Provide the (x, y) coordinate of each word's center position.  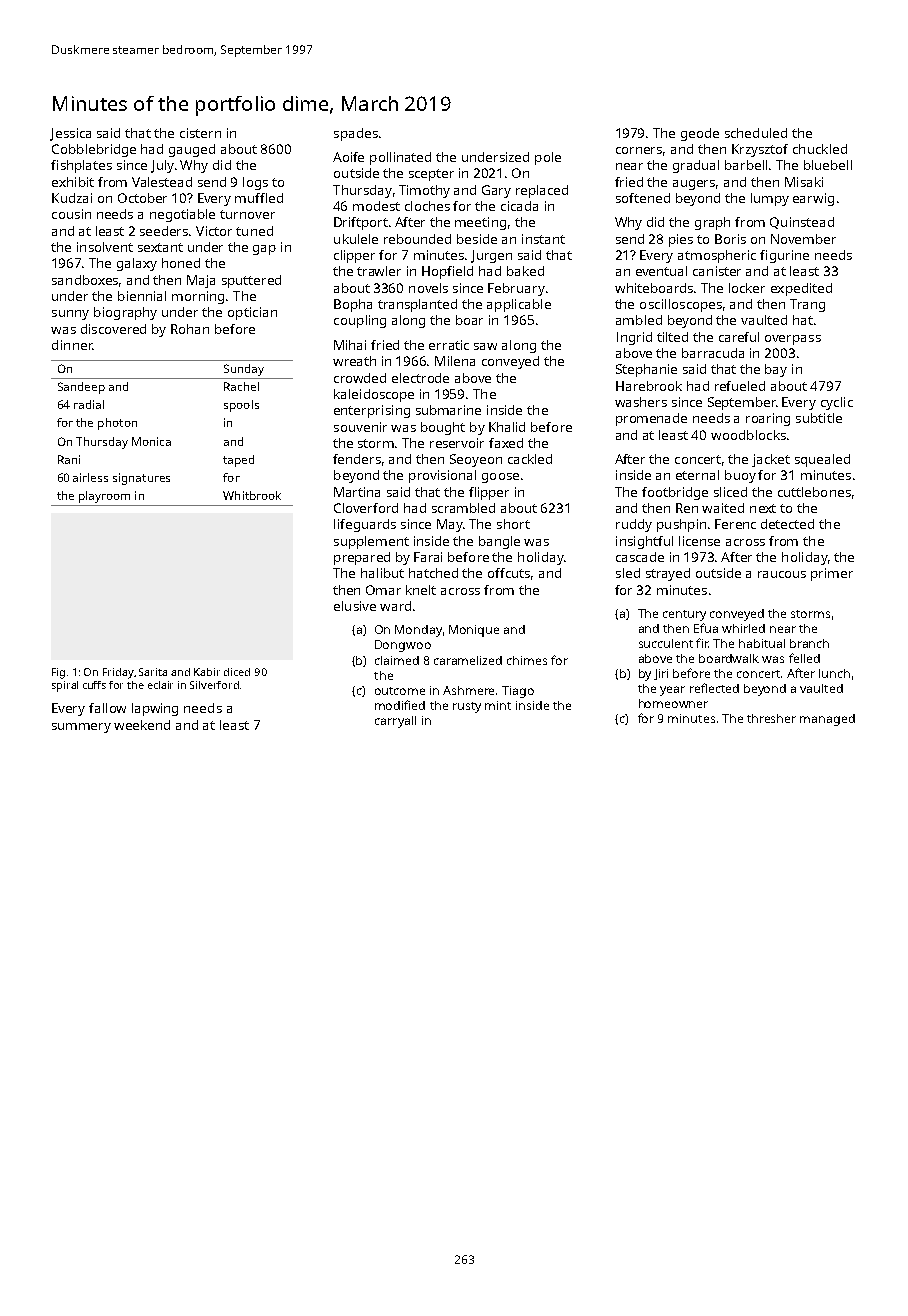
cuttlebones (814, 492)
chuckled (820, 149)
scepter (431, 175)
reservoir (457, 443)
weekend (142, 725)
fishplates (81, 166)
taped (238, 461)
